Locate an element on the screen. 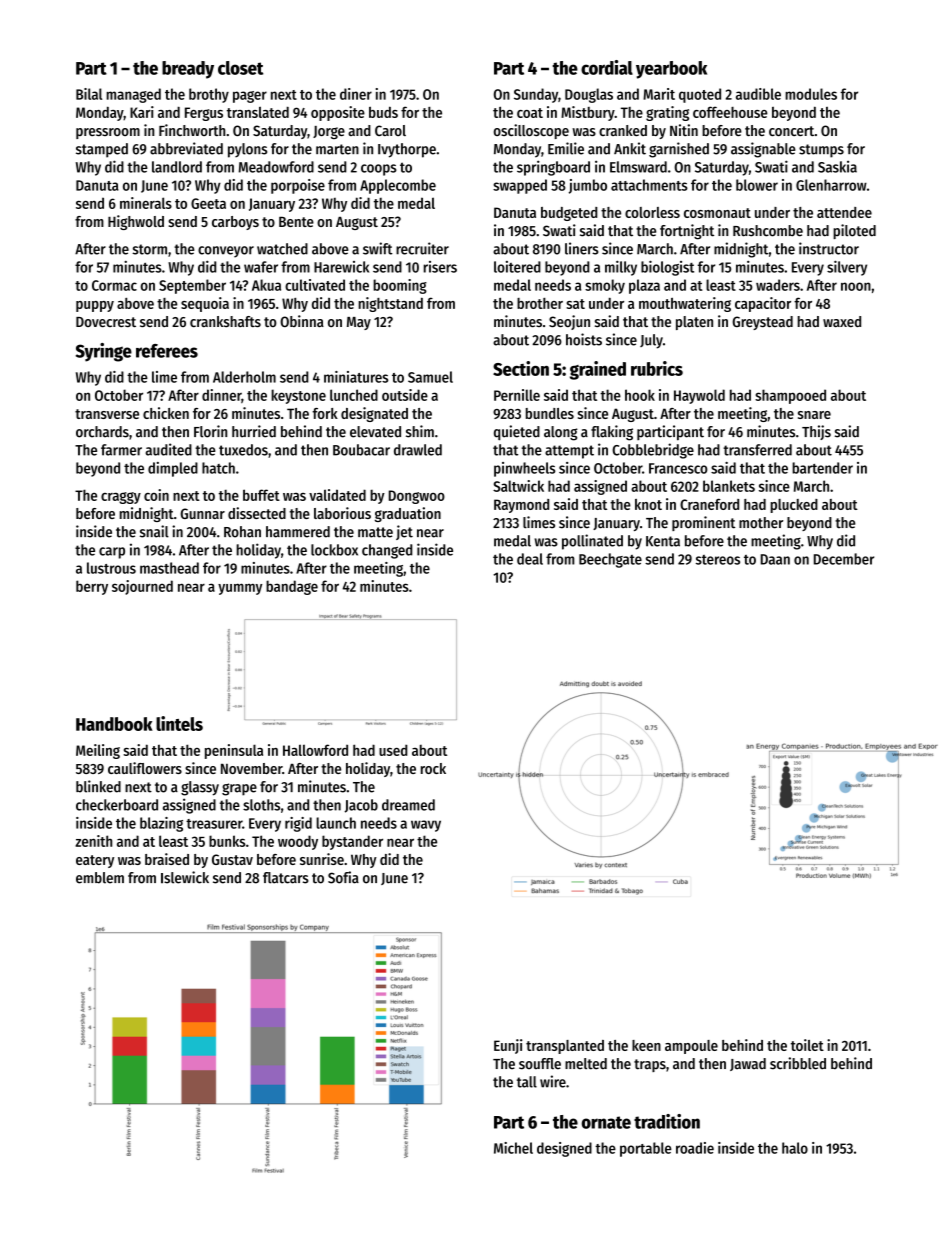 This screenshot has width=952, height=1233. Rushcombe is located at coordinates (768, 231).
